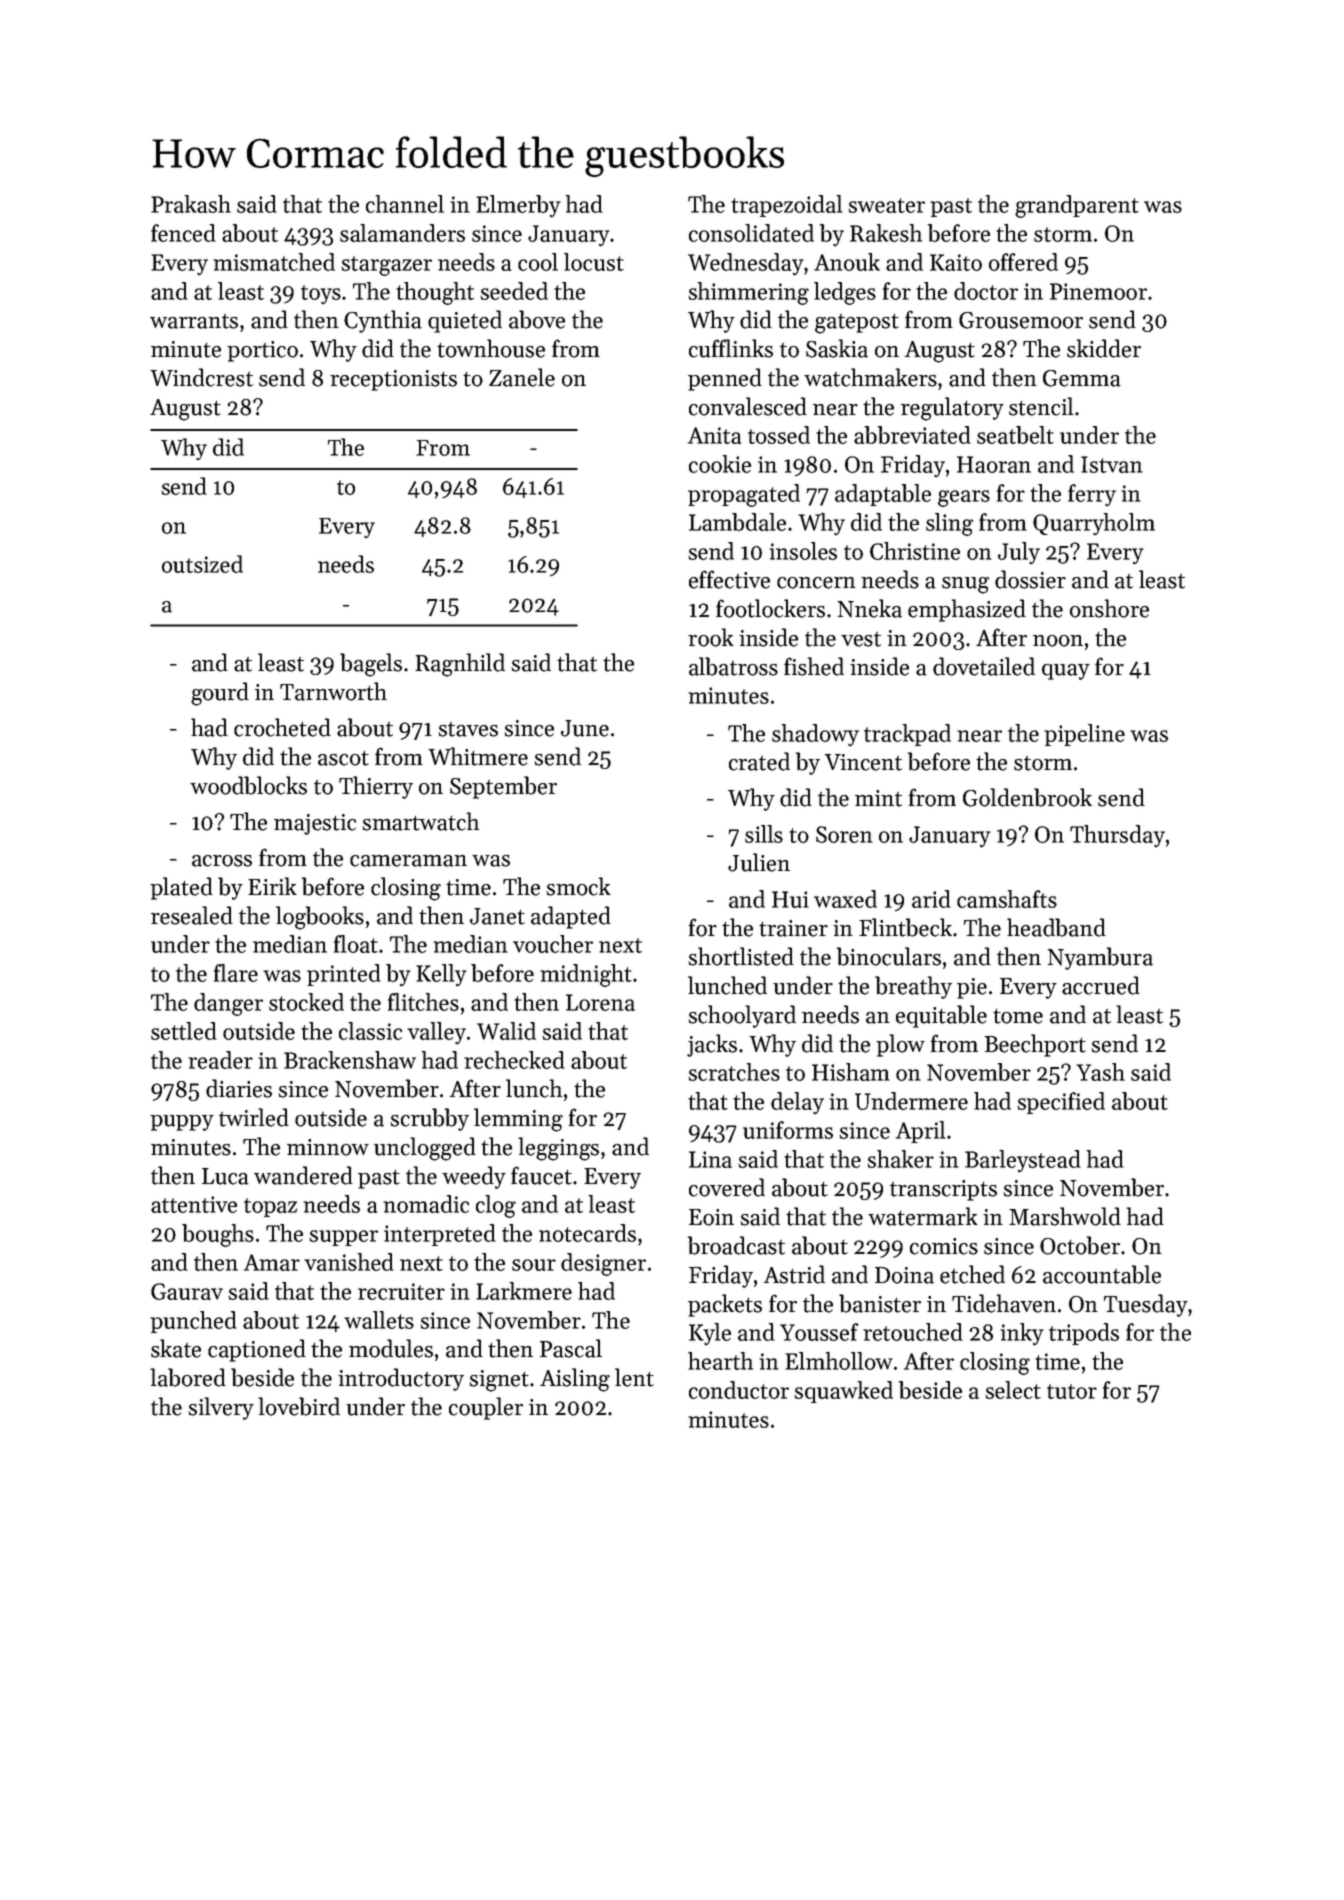 The image size is (1344, 1900). What do you see at coordinates (994, 464) in the screenshot?
I see `Haoran` at bounding box center [994, 464].
